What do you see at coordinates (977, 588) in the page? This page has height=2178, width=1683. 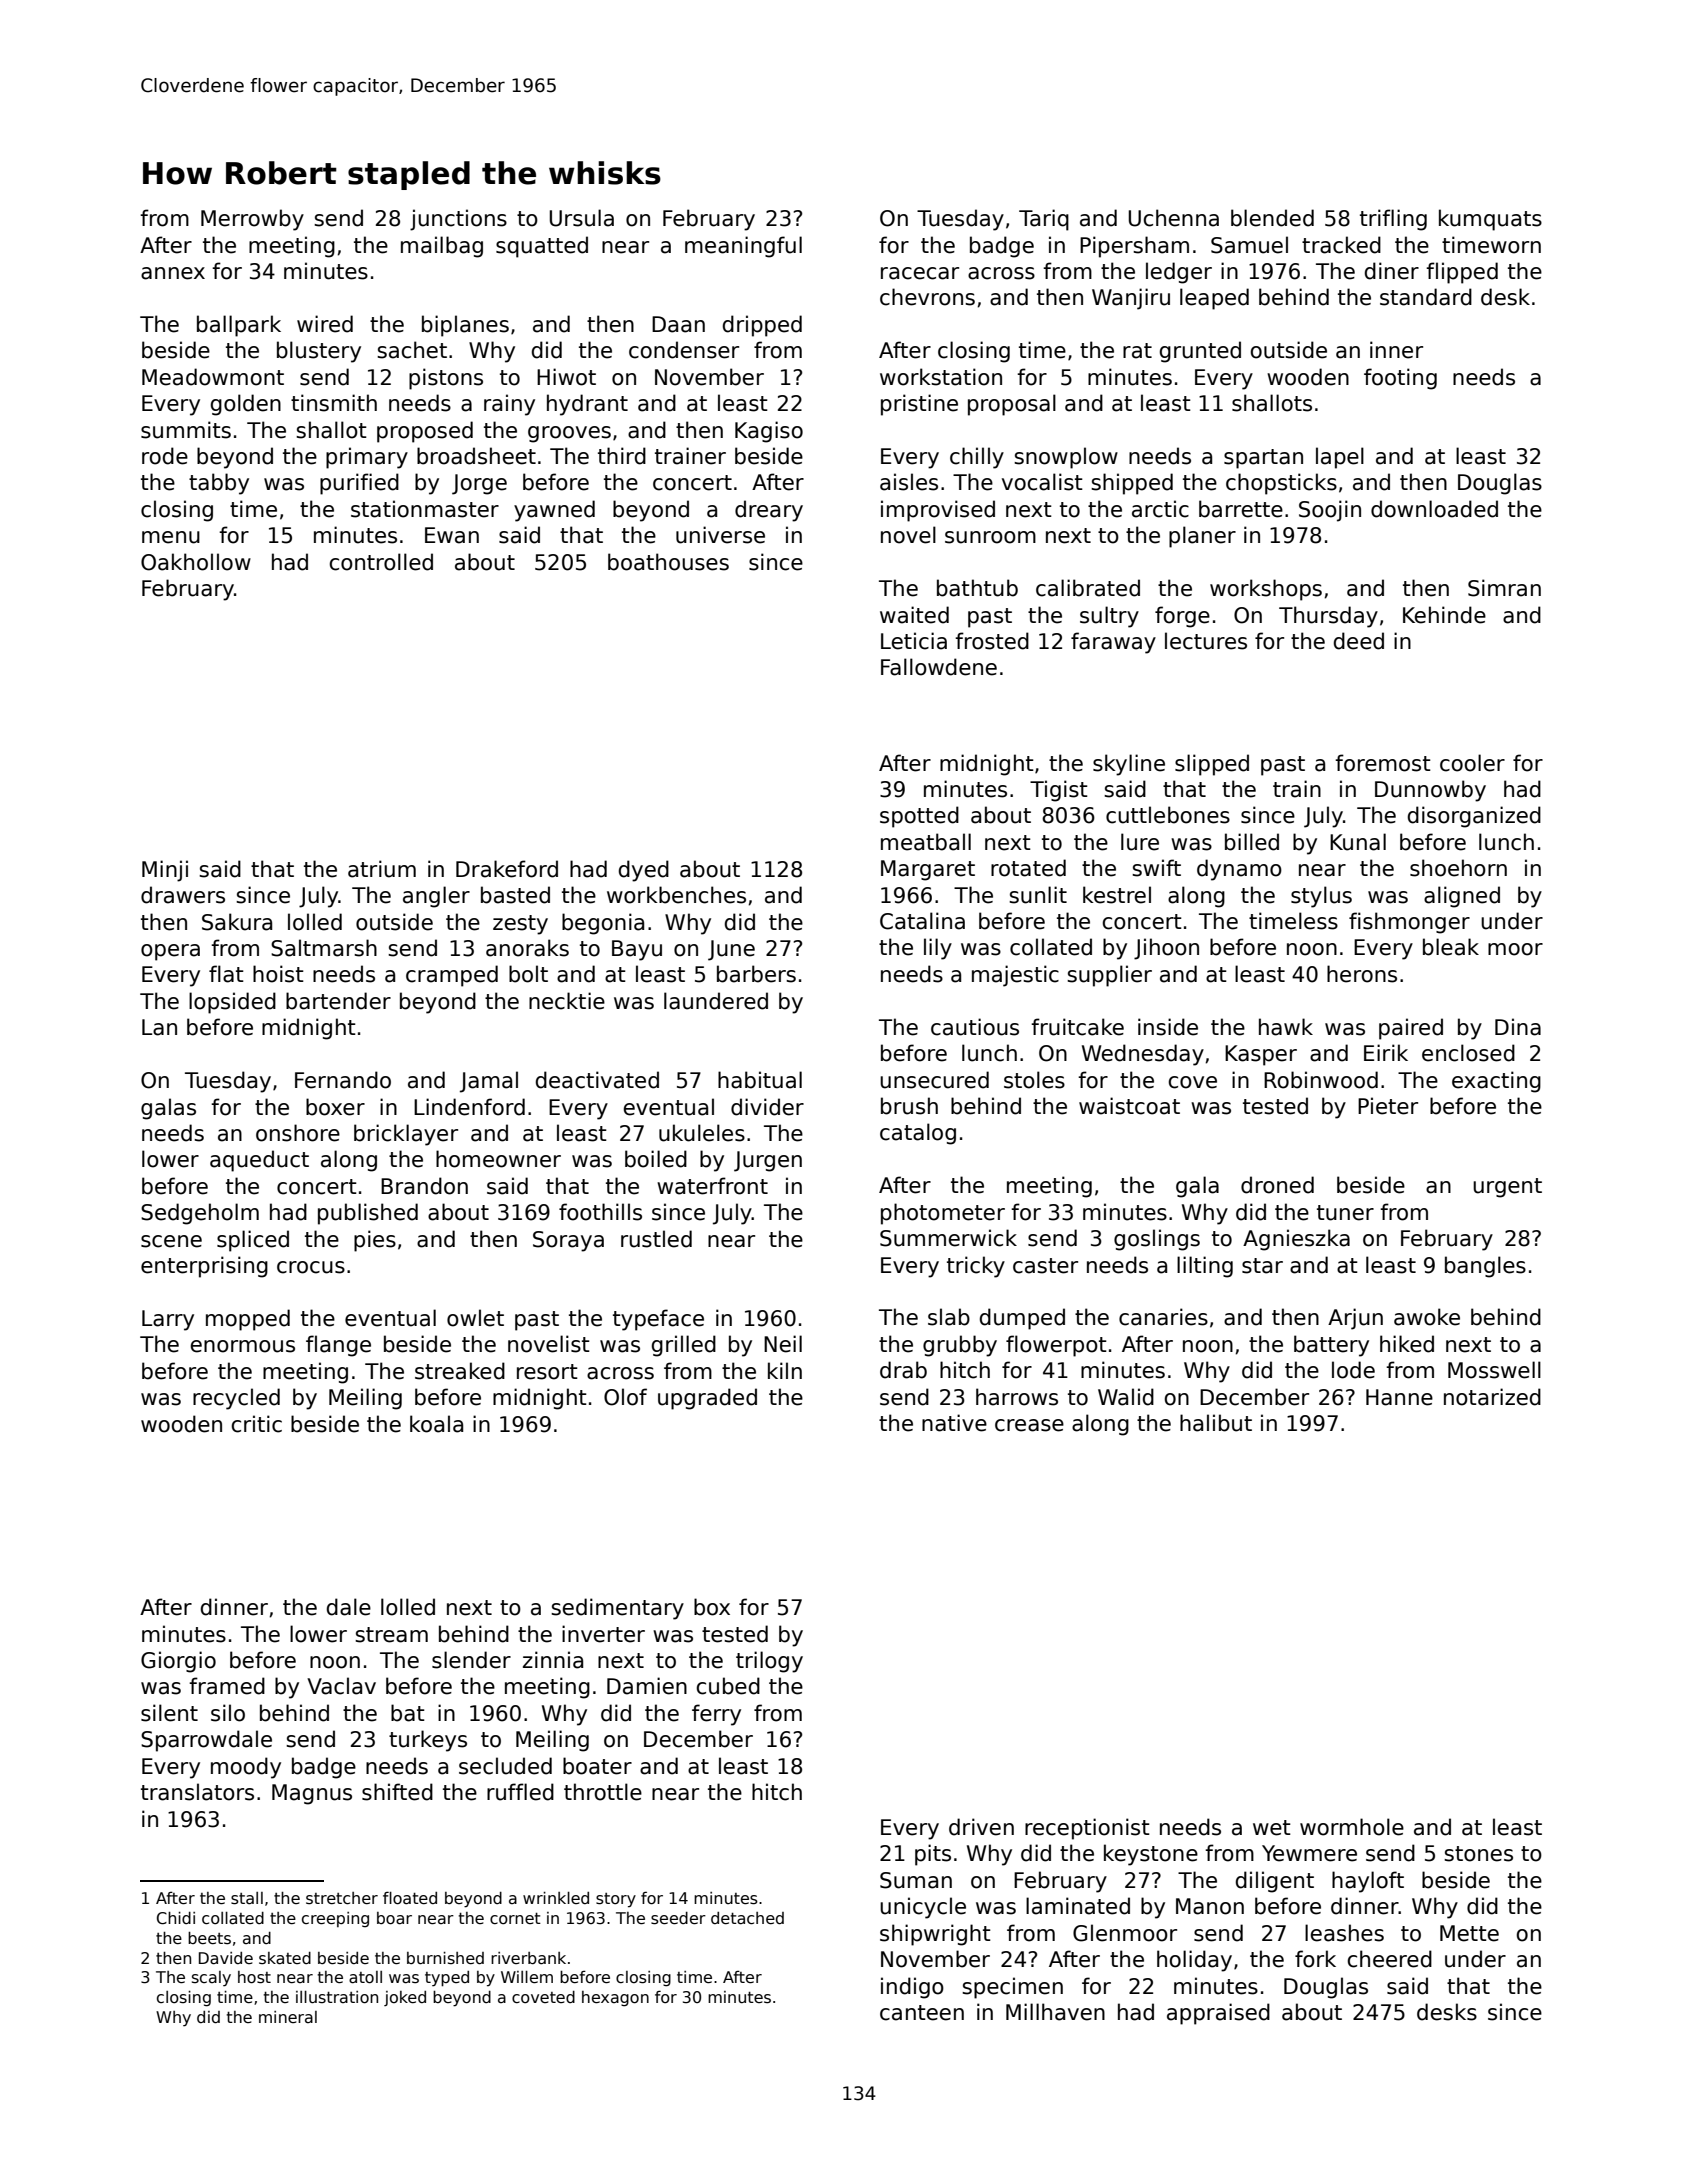 I see `bathtub` at bounding box center [977, 588].
